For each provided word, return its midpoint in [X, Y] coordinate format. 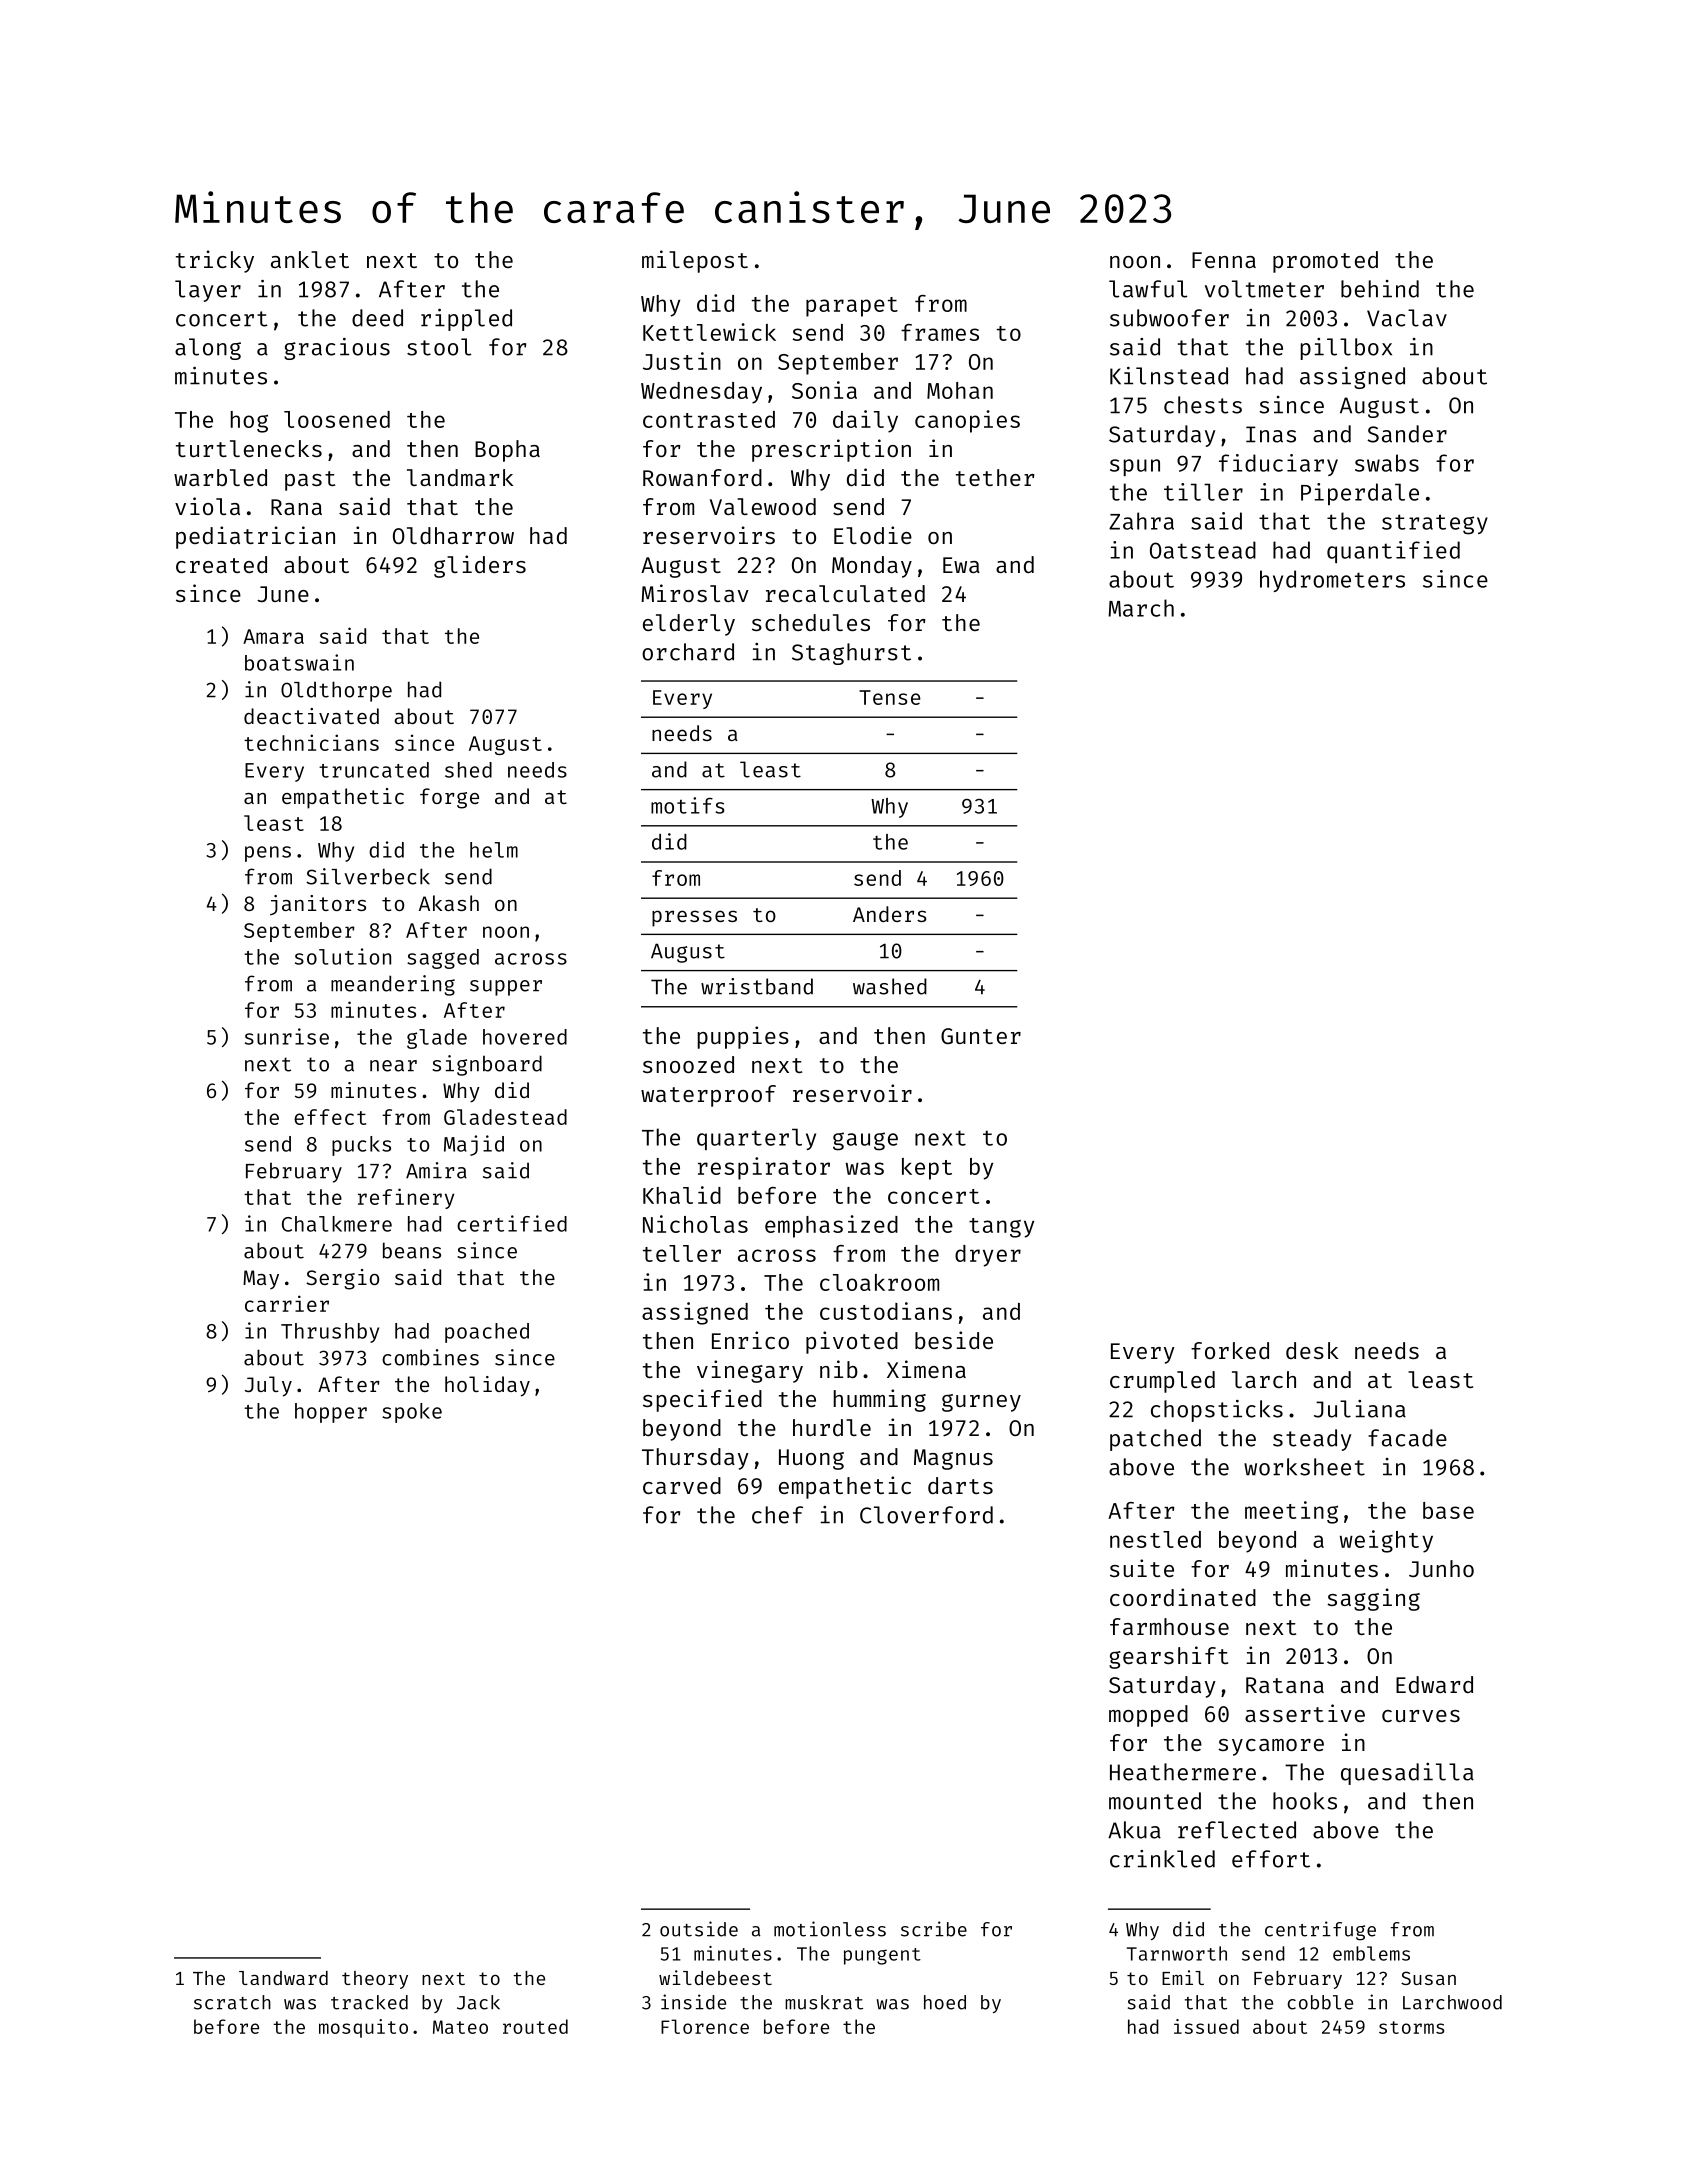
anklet [310, 259]
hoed [945, 2002]
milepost [695, 261]
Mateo [460, 2027]
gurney [981, 1403]
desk [1312, 1350]
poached [487, 1333]
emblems [1371, 1953]
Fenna [1224, 260]
